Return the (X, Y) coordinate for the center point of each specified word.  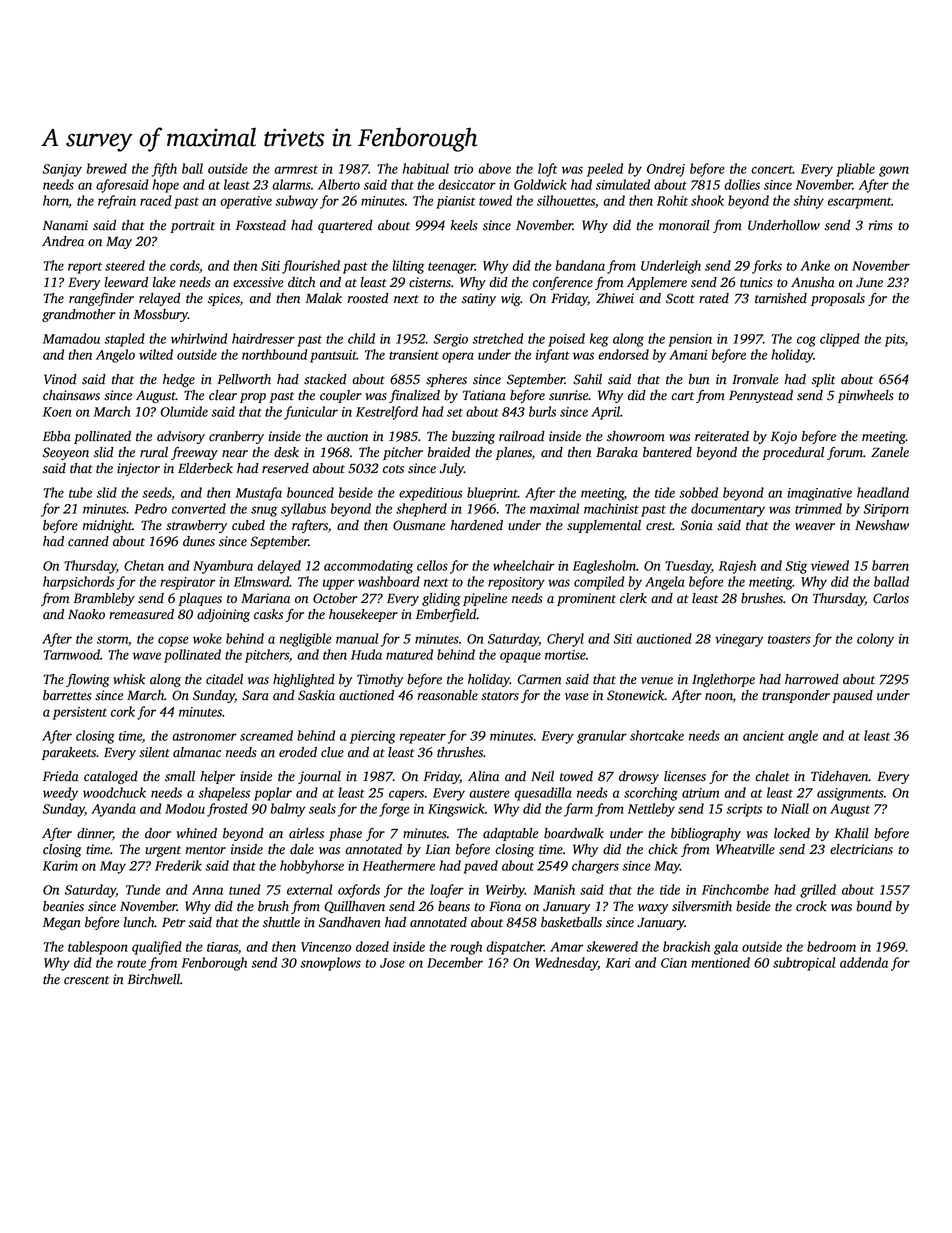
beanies (63, 906)
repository (516, 583)
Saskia (316, 695)
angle (803, 737)
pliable (855, 170)
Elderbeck (205, 468)
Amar (566, 947)
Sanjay (62, 170)
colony (875, 640)
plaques (200, 599)
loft (548, 170)
